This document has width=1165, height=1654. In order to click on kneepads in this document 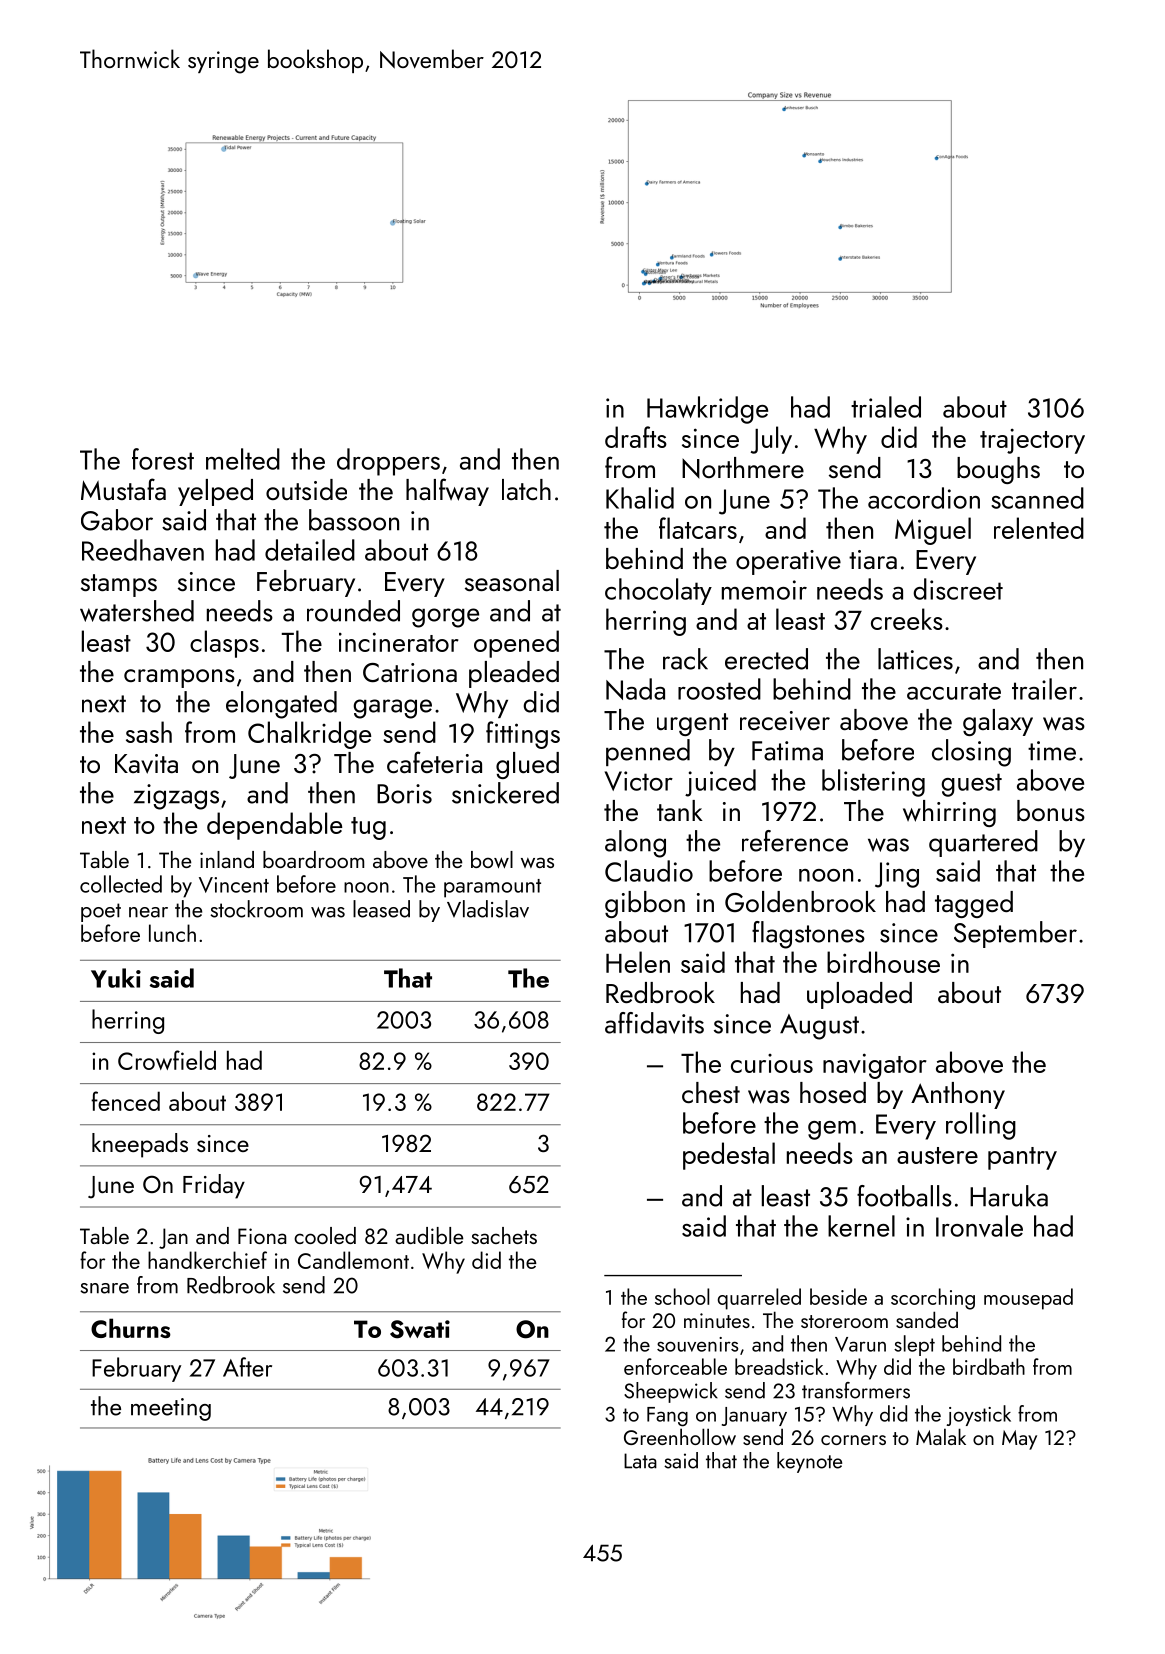, I will do `click(140, 1145)`.
